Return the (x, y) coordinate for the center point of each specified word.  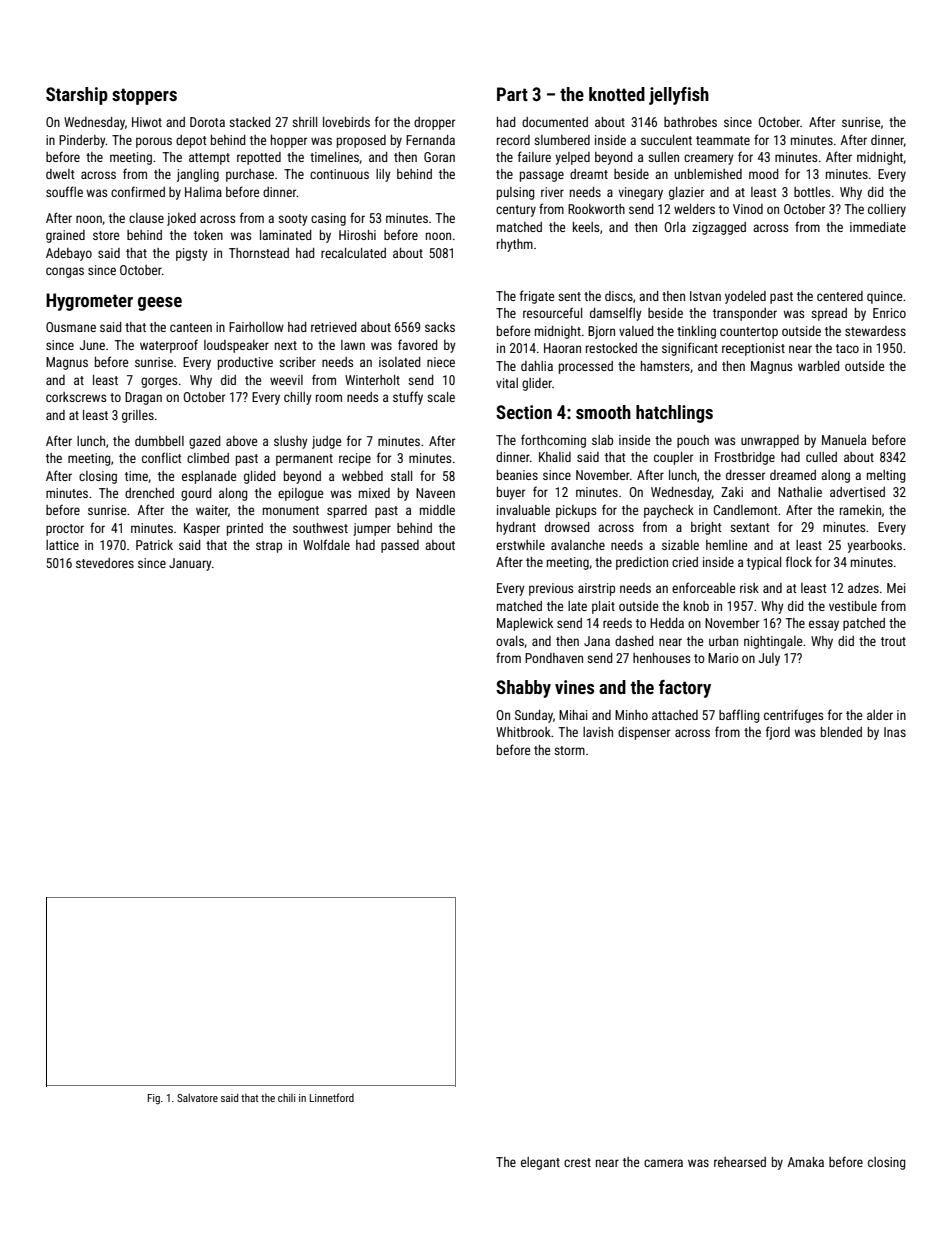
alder (880, 715)
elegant (540, 1163)
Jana (597, 641)
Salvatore (197, 1097)
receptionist (753, 349)
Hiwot (147, 122)
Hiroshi (357, 235)
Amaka (805, 1162)
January (190, 564)
